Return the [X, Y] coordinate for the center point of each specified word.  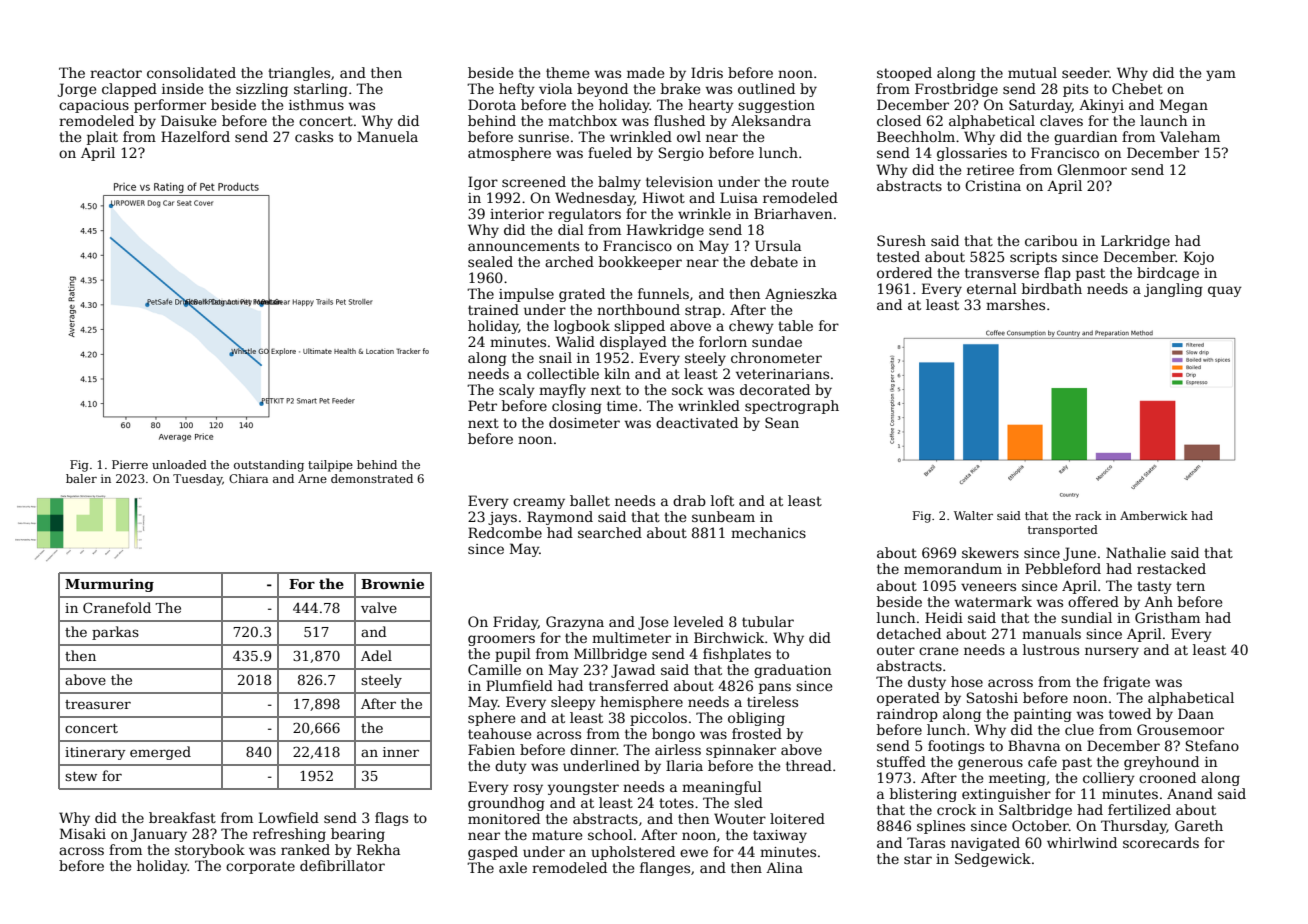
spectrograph [792, 407]
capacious [94, 106]
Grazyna [575, 623]
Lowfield [289, 817]
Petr [482, 405]
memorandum [953, 568]
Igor [483, 183]
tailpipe [330, 466]
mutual [1032, 72]
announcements [523, 246]
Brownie [392, 584]
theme [567, 72]
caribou [1051, 240]
